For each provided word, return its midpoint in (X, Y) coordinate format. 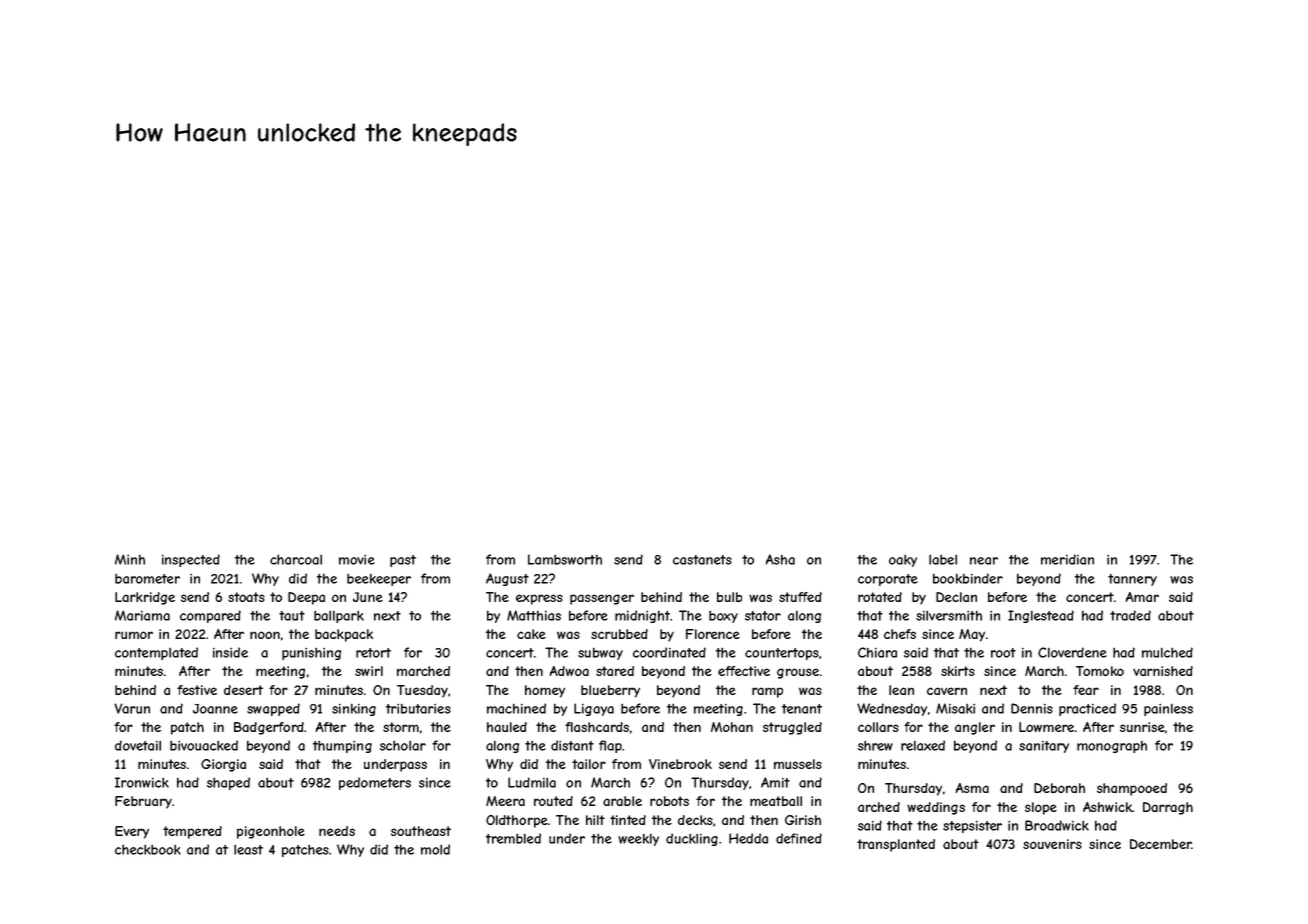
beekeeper (379, 579)
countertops (782, 654)
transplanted (896, 845)
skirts (958, 671)
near (984, 561)
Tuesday (422, 691)
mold (435, 849)
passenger (602, 599)
